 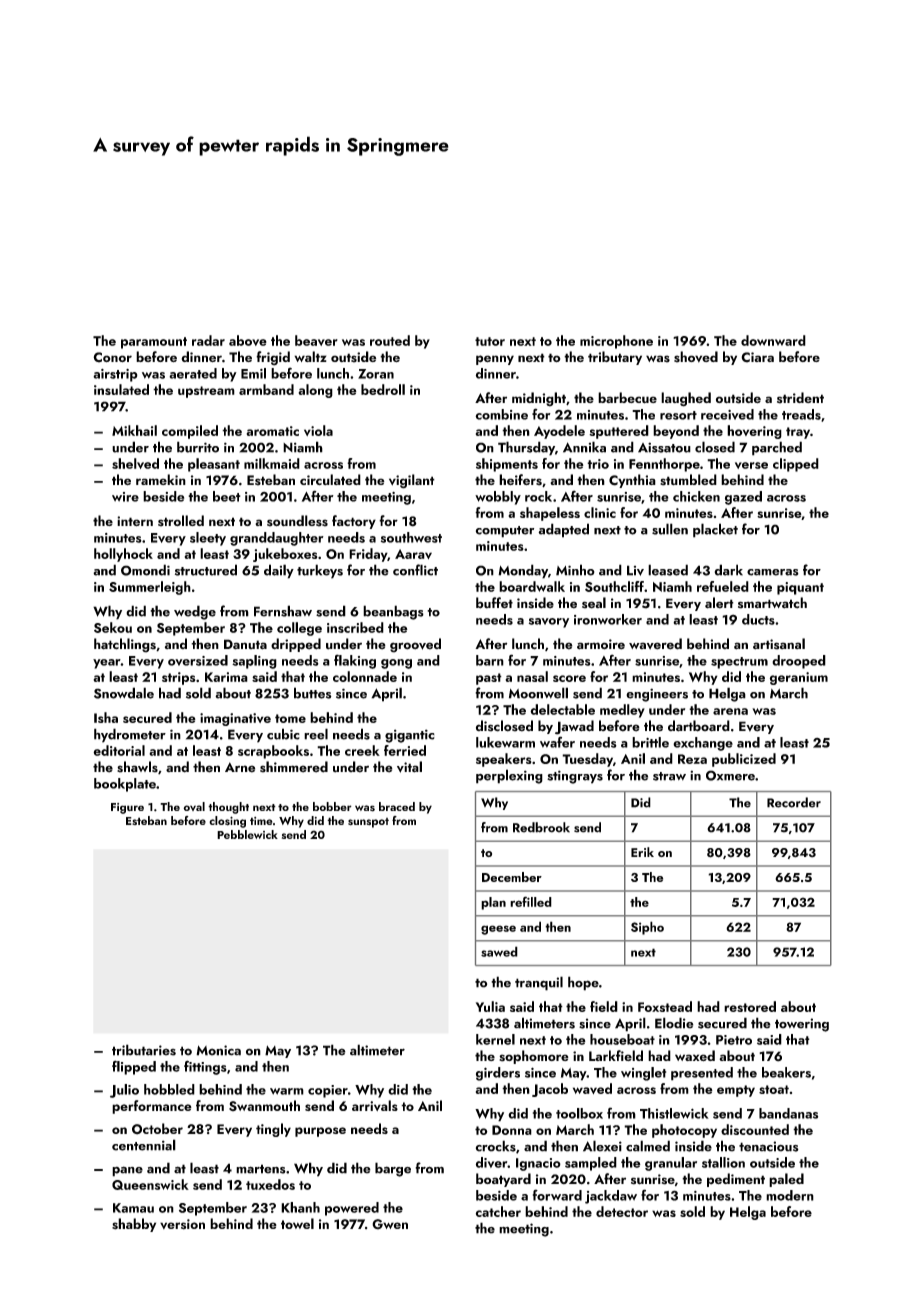 I want to click on Danuta, so click(x=245, y=644).
